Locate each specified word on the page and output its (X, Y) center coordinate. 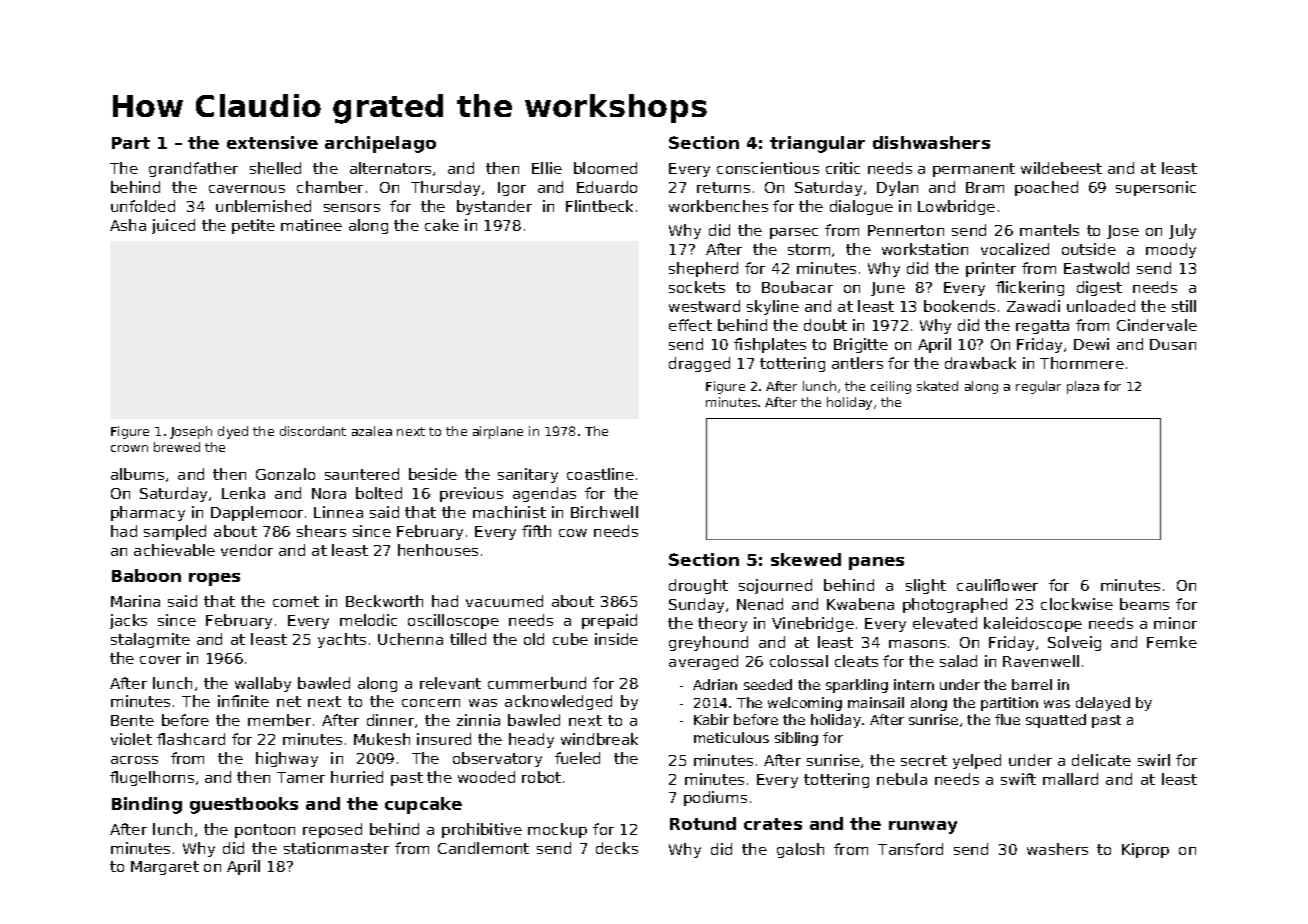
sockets (697, 287)
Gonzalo (285, 474)
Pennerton (906, 230)
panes (876, 563)
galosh (800, 850)
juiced (173, 226)
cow (573, 533)
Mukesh (382, 739)
